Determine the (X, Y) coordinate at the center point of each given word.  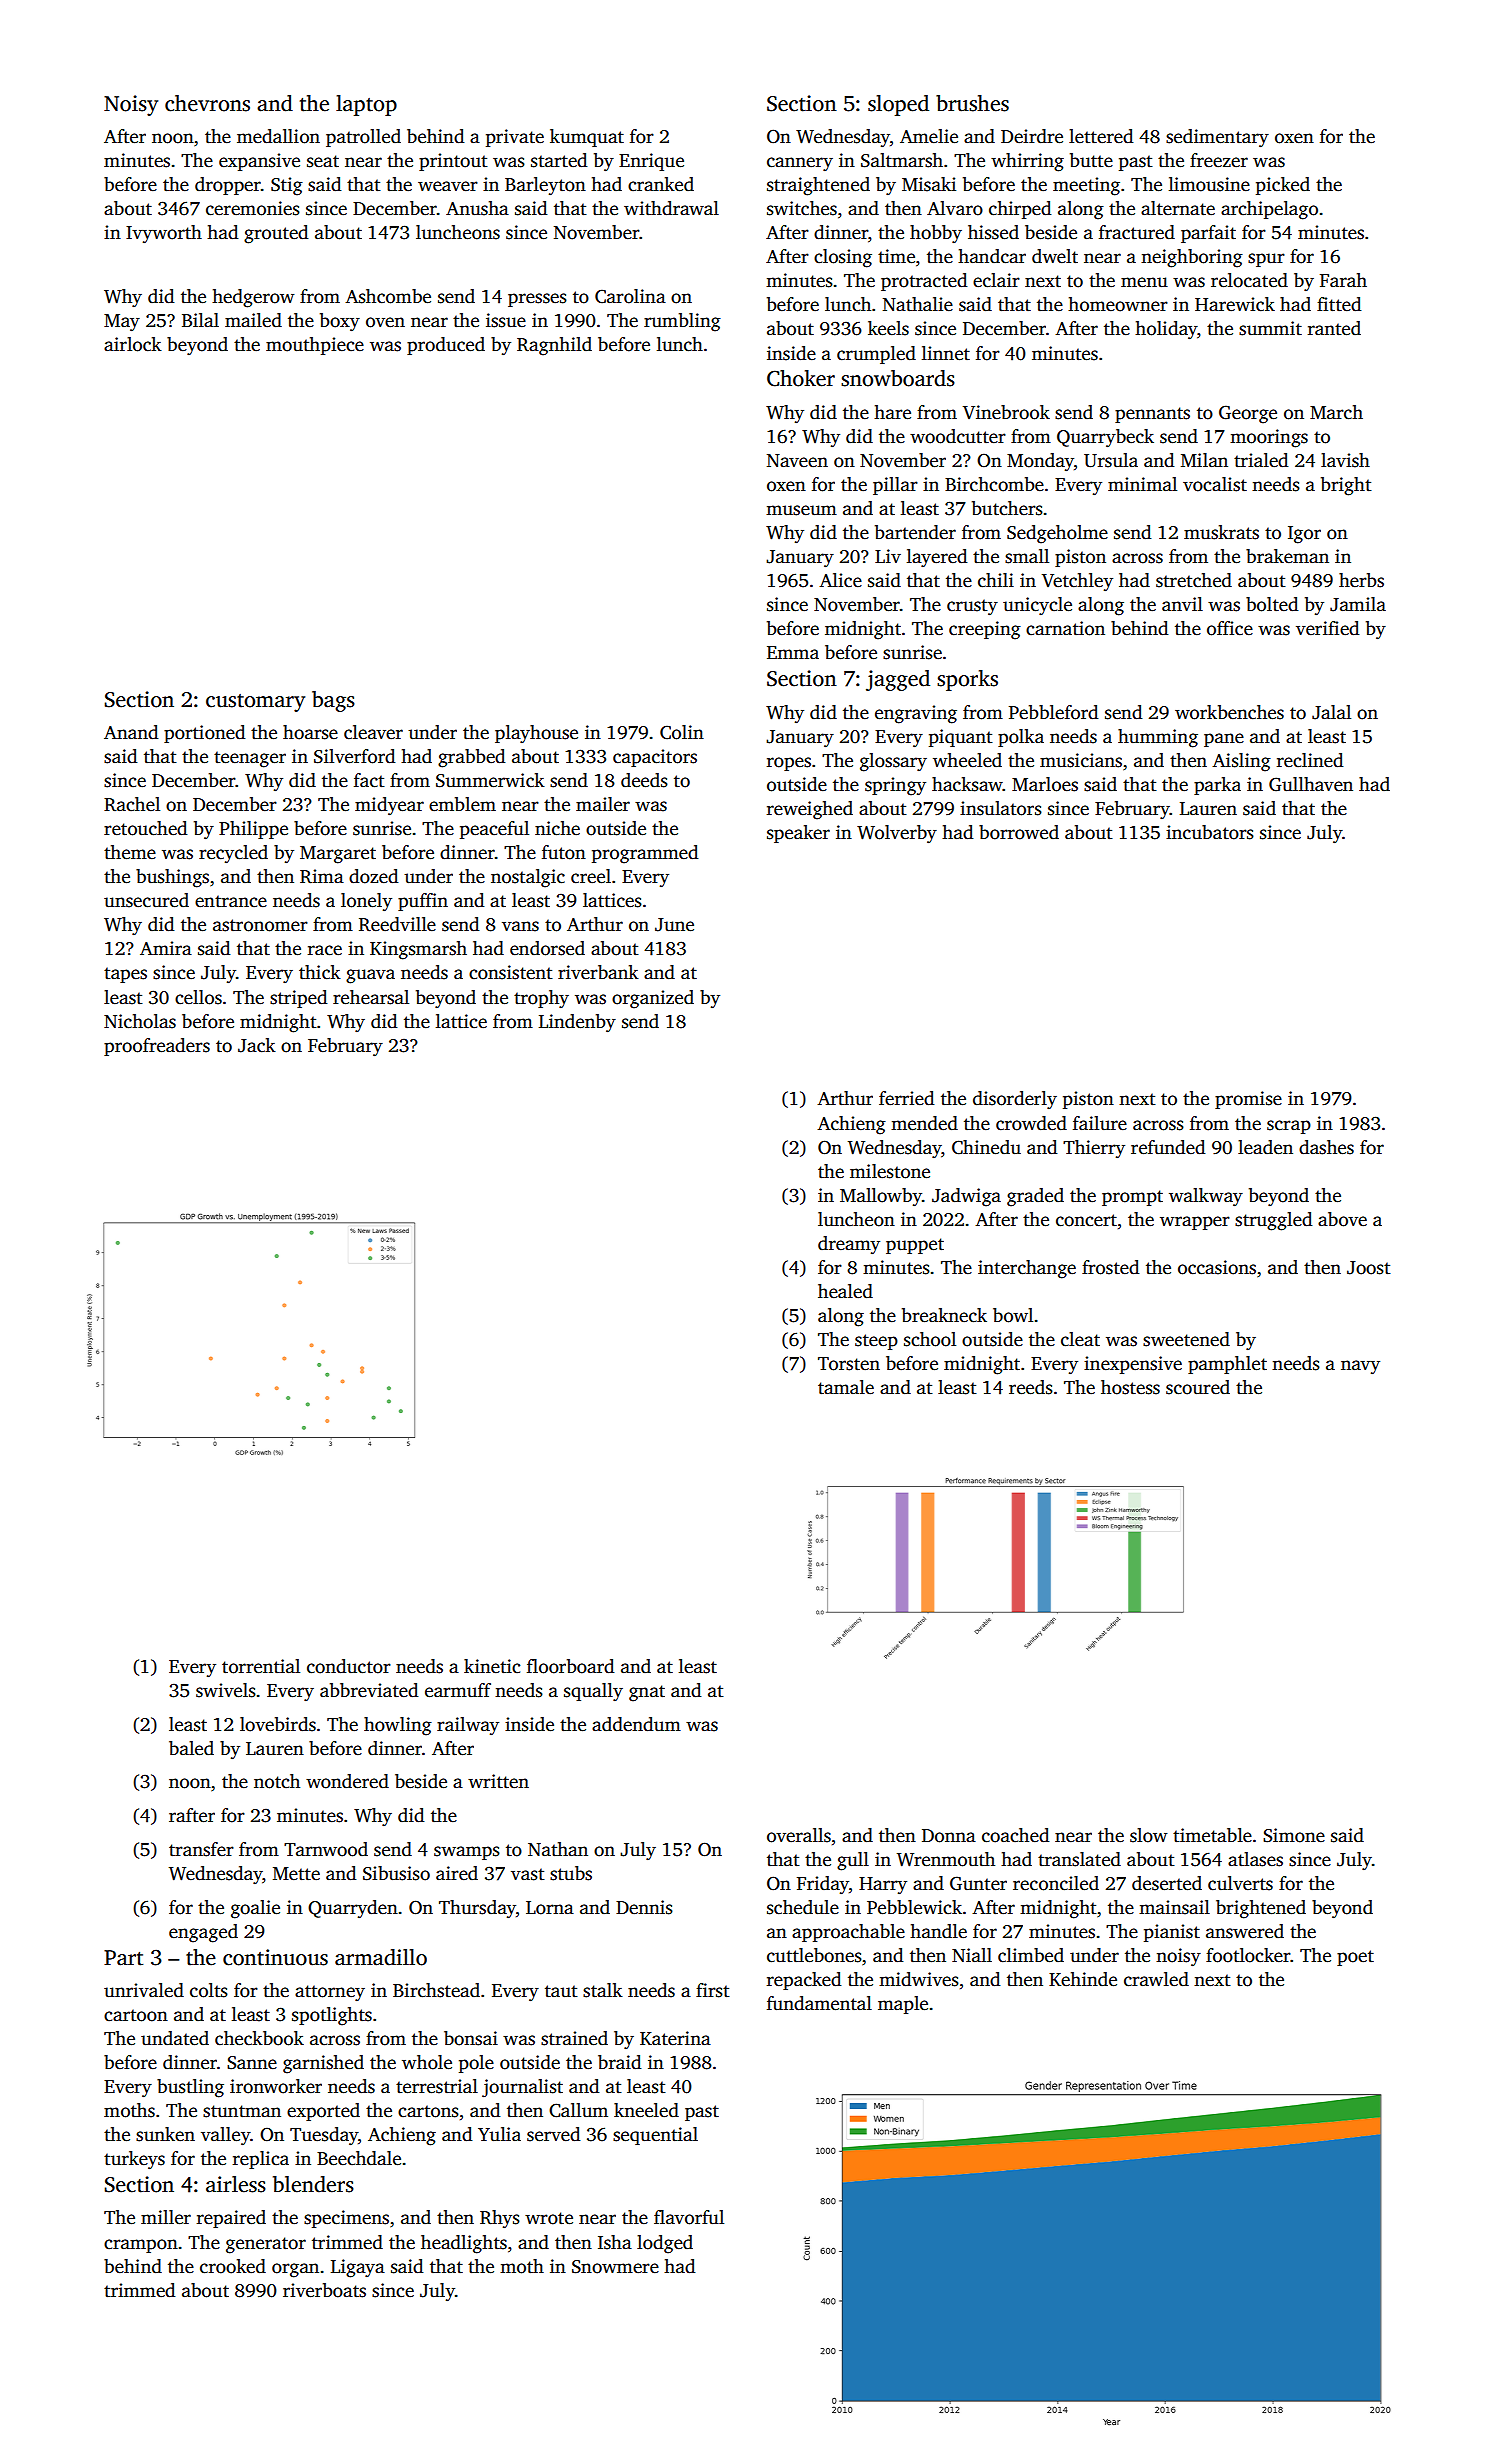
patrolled (363, 138)
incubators (1210, 832)
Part (123, 1958)
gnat (647, 1693)
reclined (1310, 760)
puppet (915, 1246)
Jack (257, 1045)
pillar (895, 486)
